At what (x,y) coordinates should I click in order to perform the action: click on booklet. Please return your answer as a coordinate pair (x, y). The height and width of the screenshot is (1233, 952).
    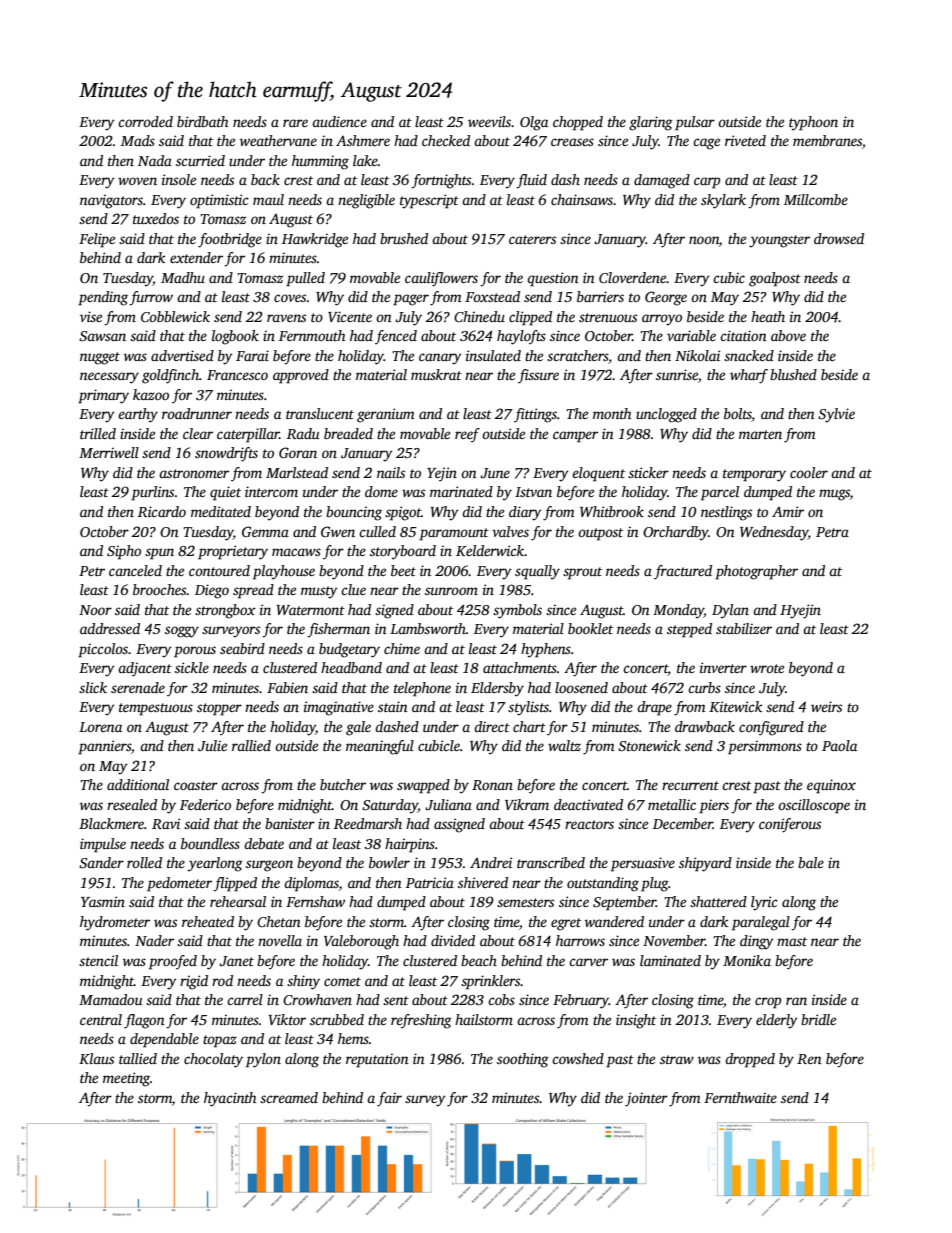
    Looking at the image, I should click on (590, 628).
